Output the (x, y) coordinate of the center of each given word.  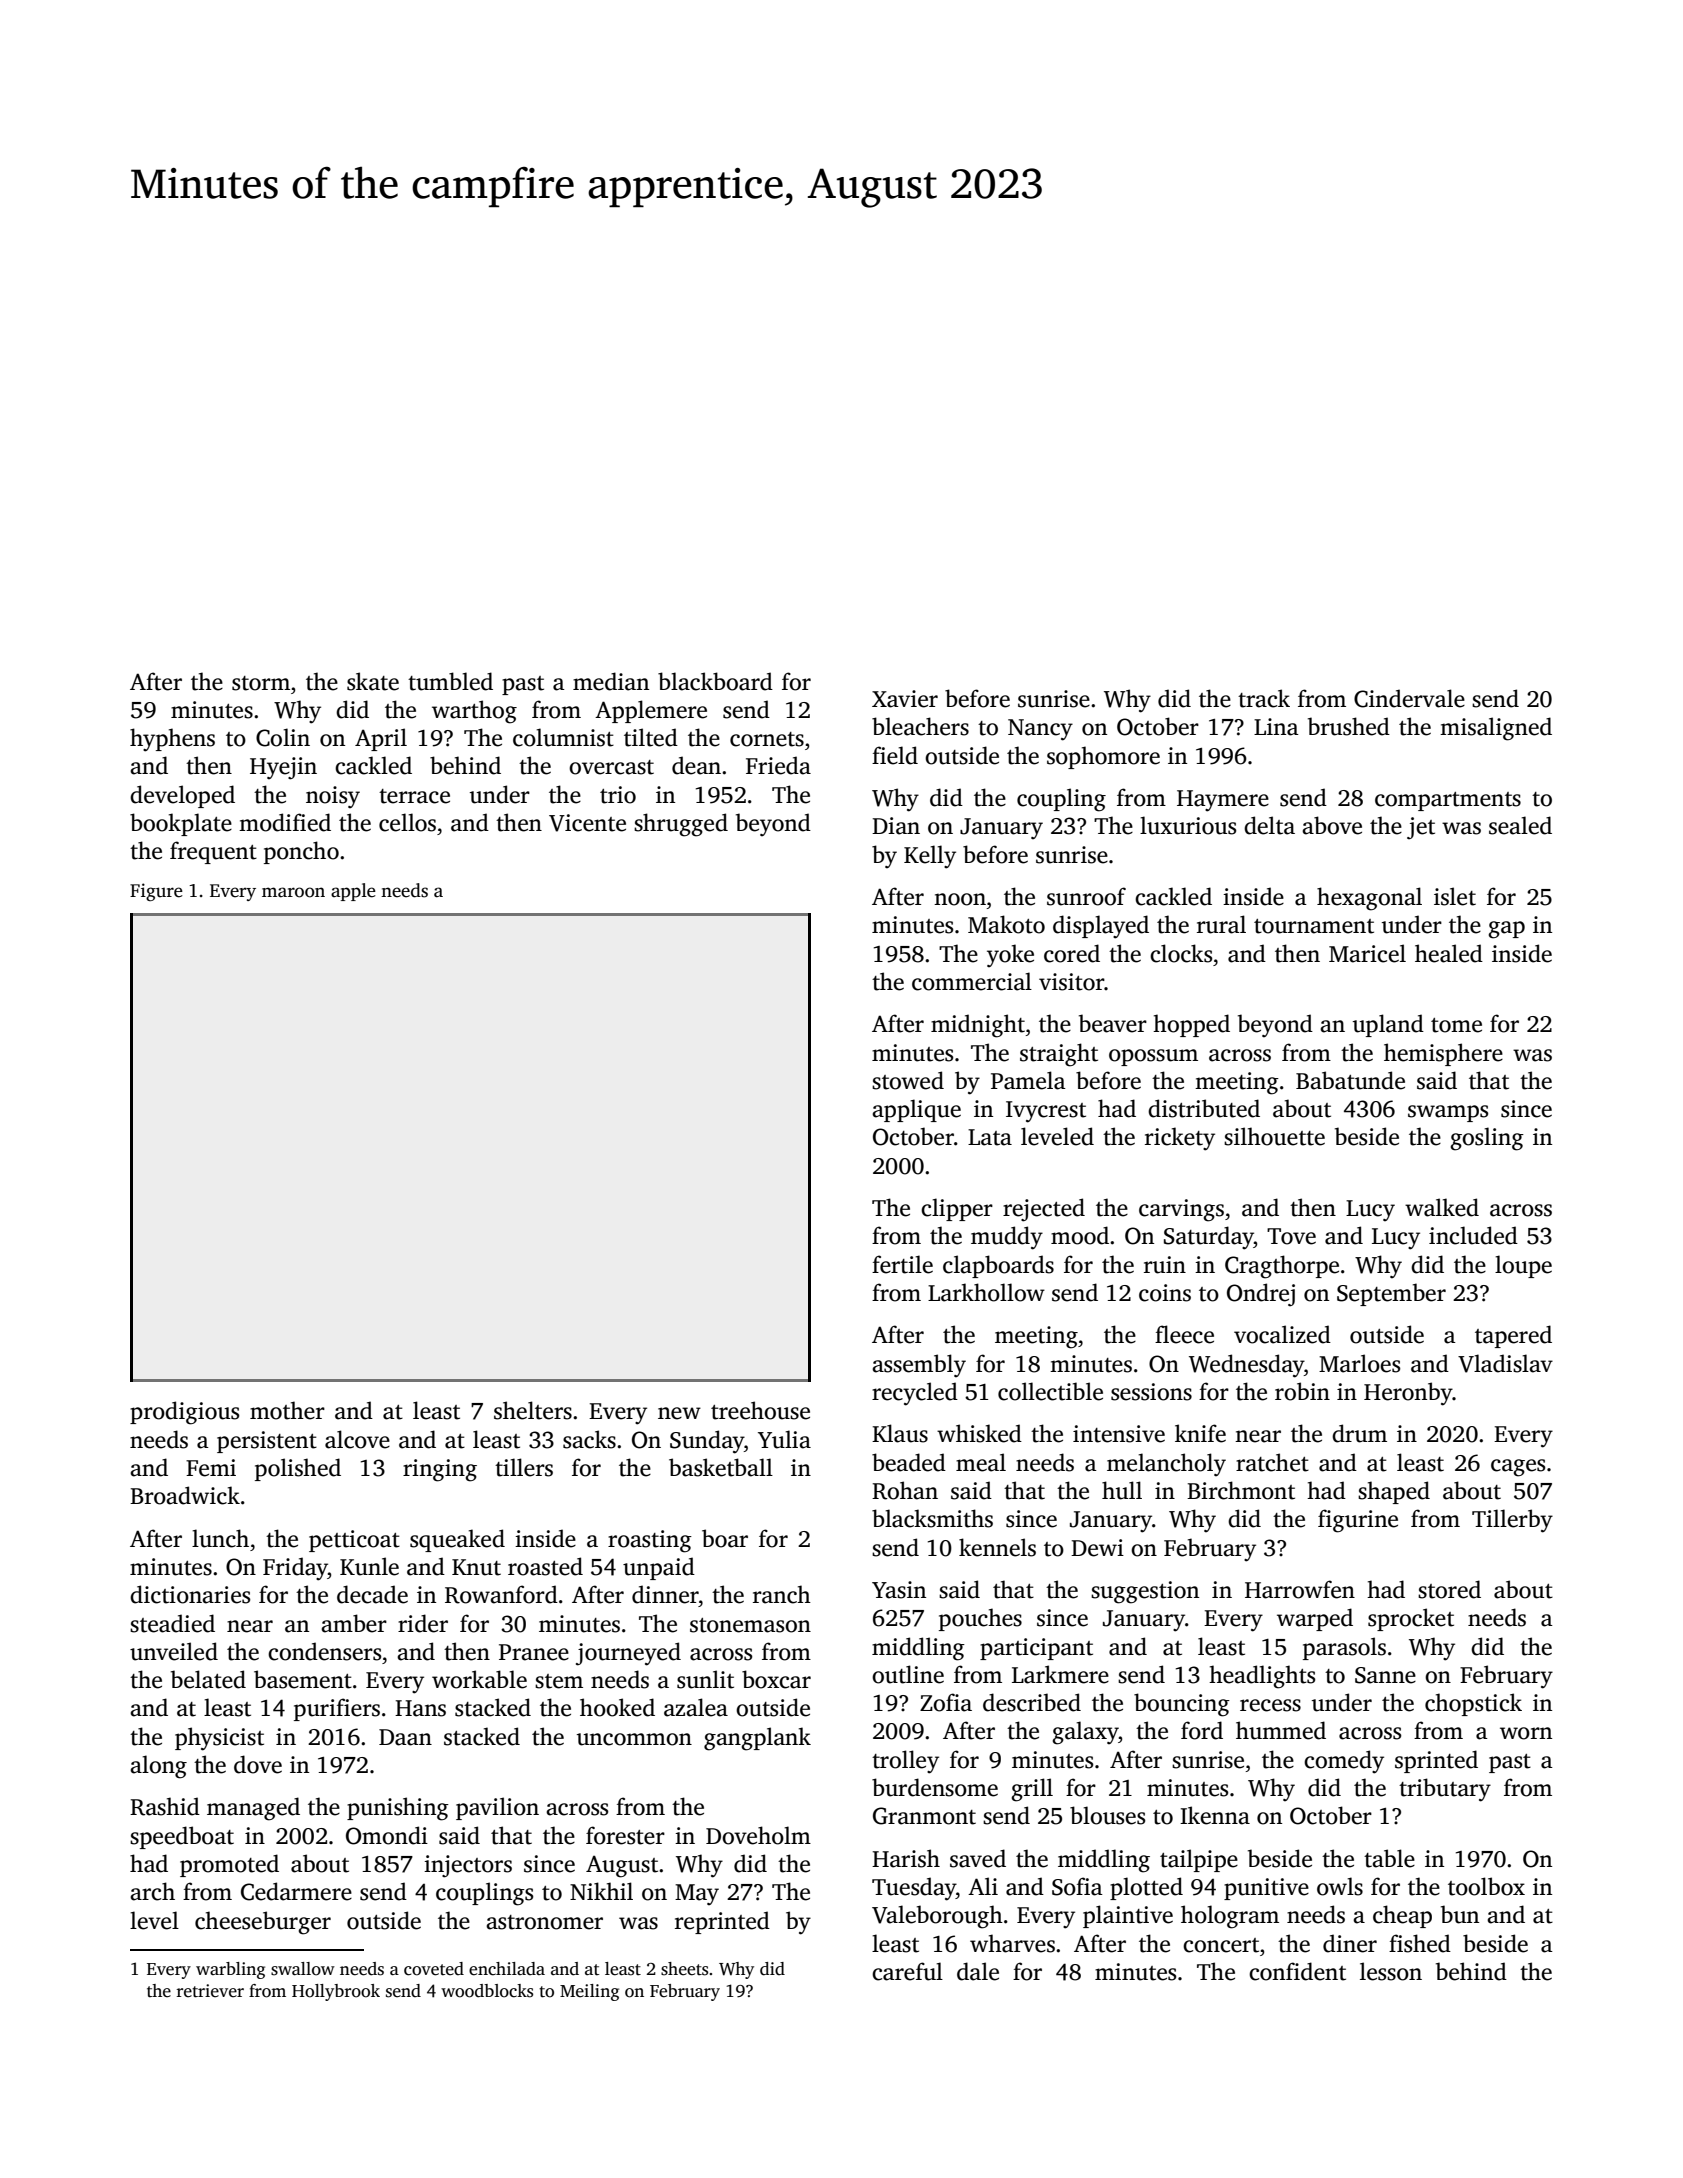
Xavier (905, 699)
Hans (420, 1708)
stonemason (750, 1625)
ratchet (1272, 1462)
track (1264, 698)
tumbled (450, 681)
